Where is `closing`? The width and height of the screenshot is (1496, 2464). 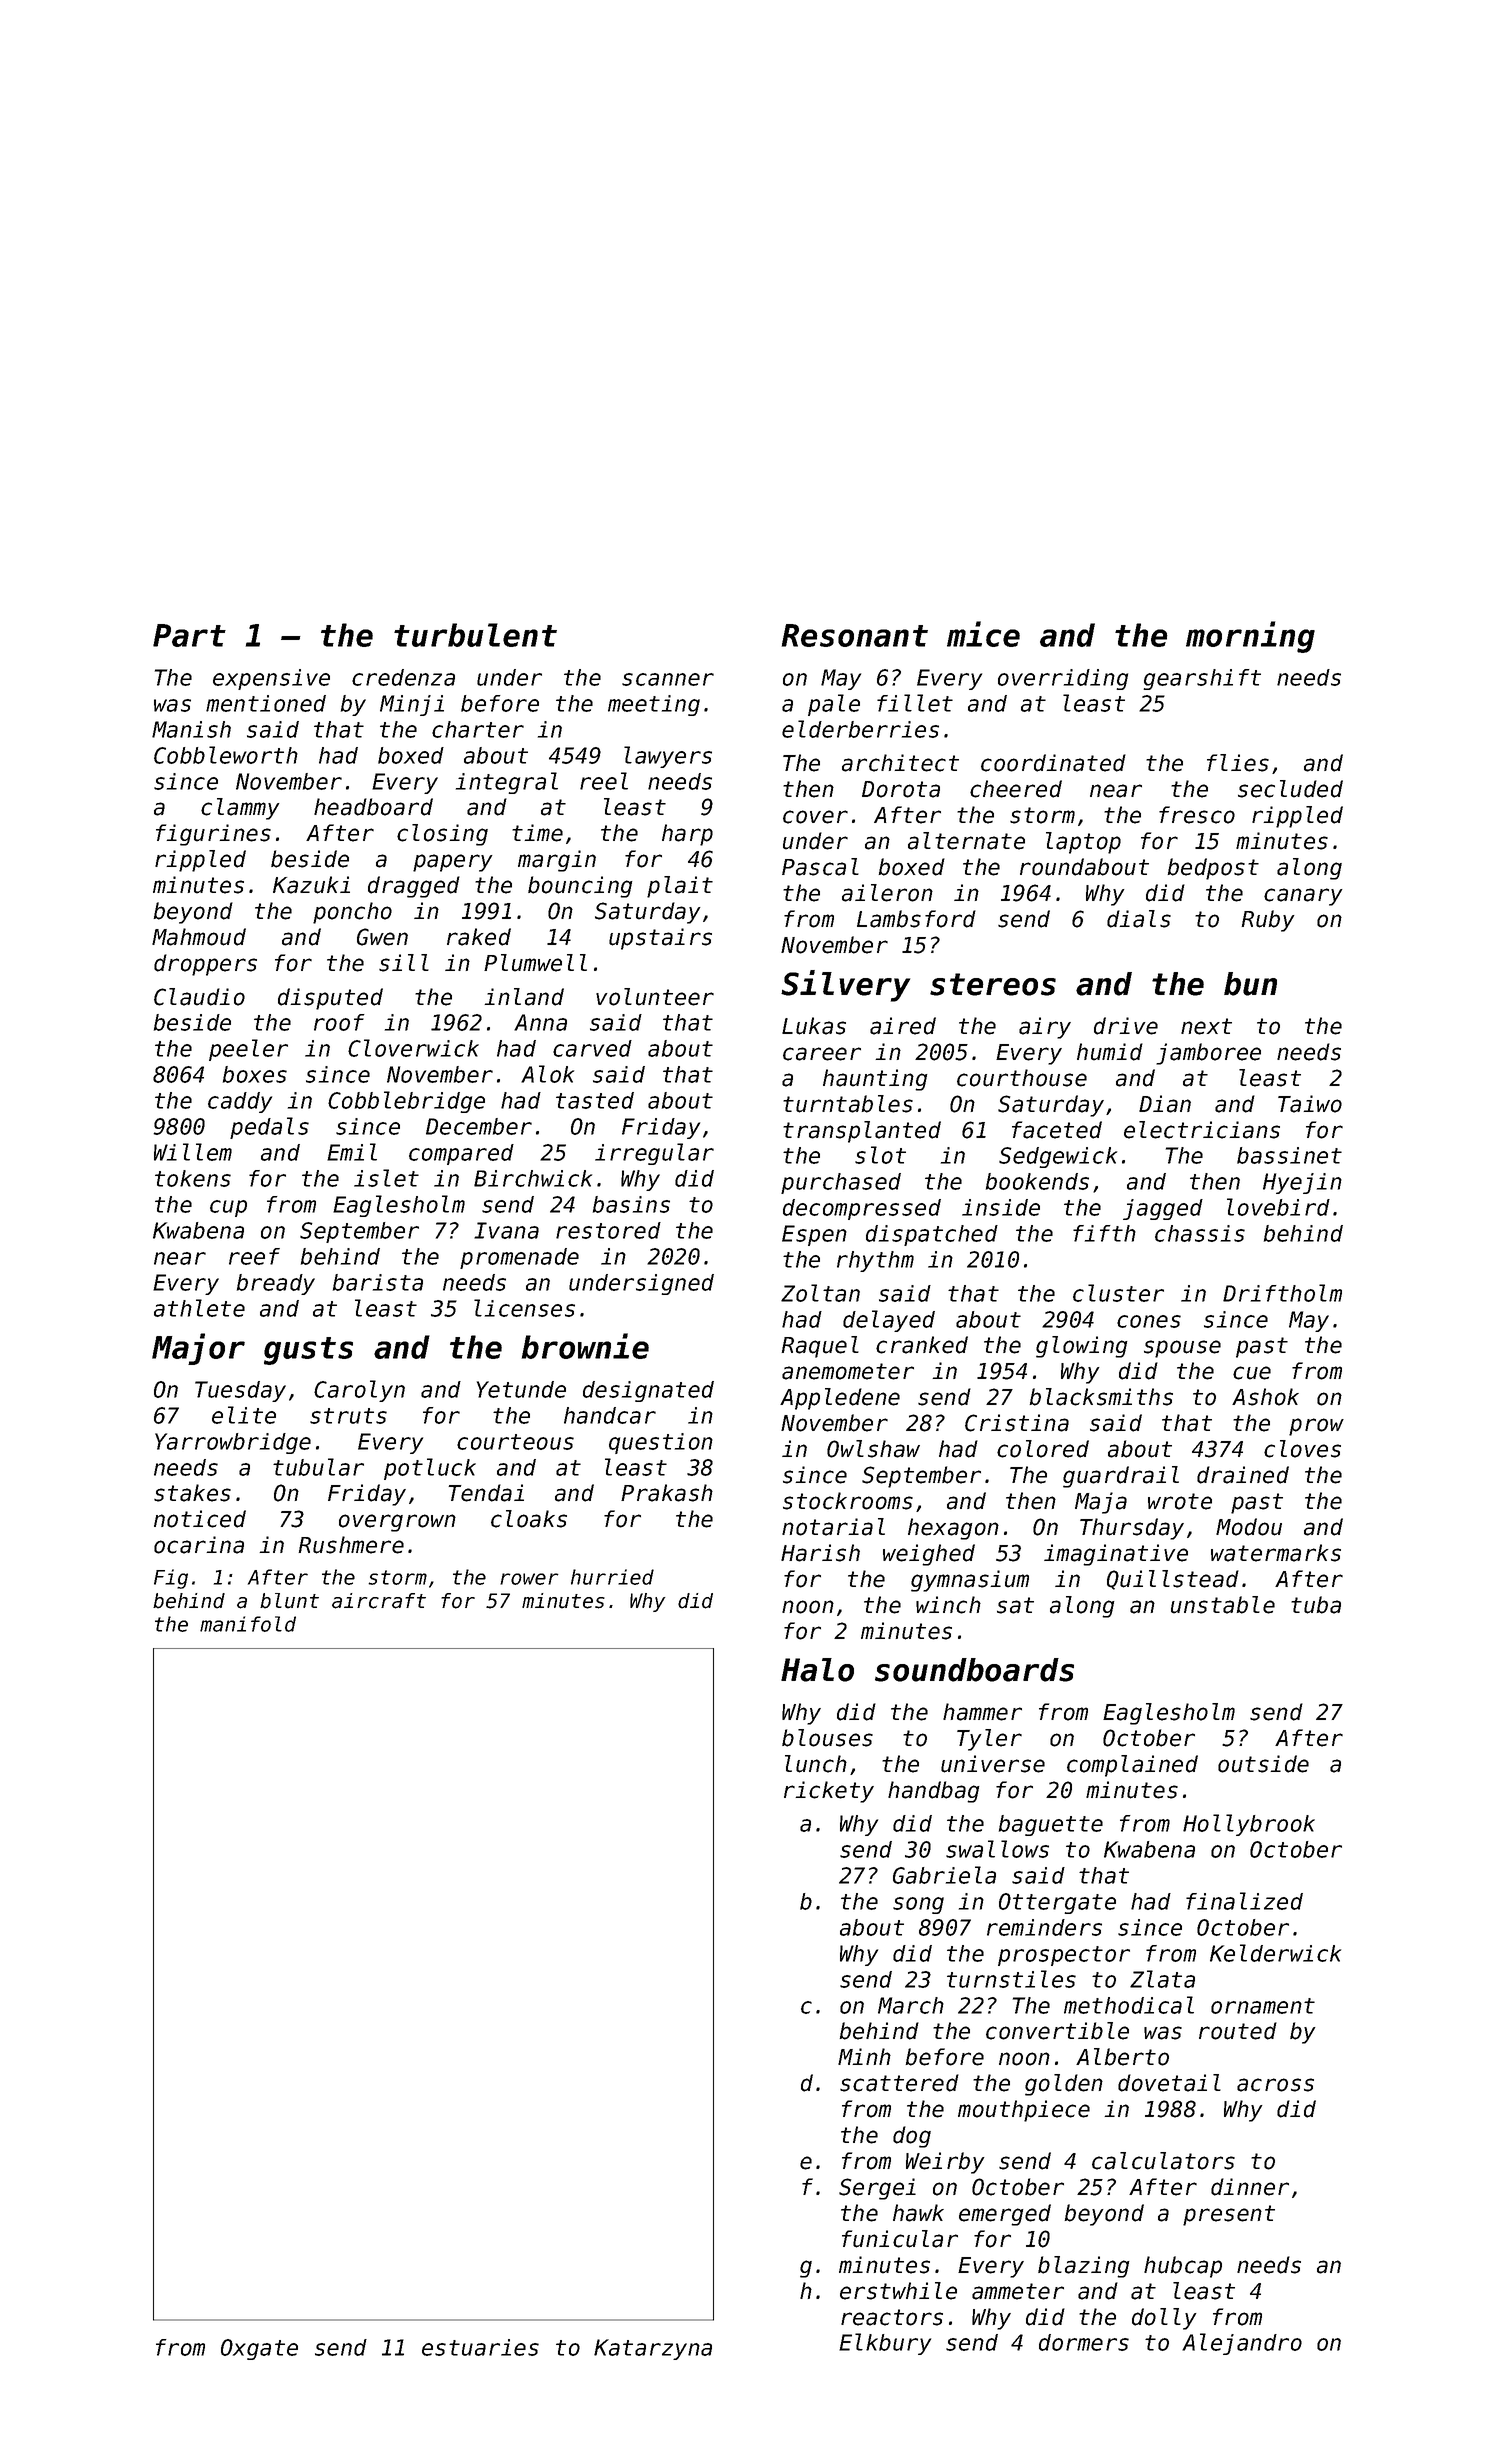
closing is located at coordinates (442, 835).
